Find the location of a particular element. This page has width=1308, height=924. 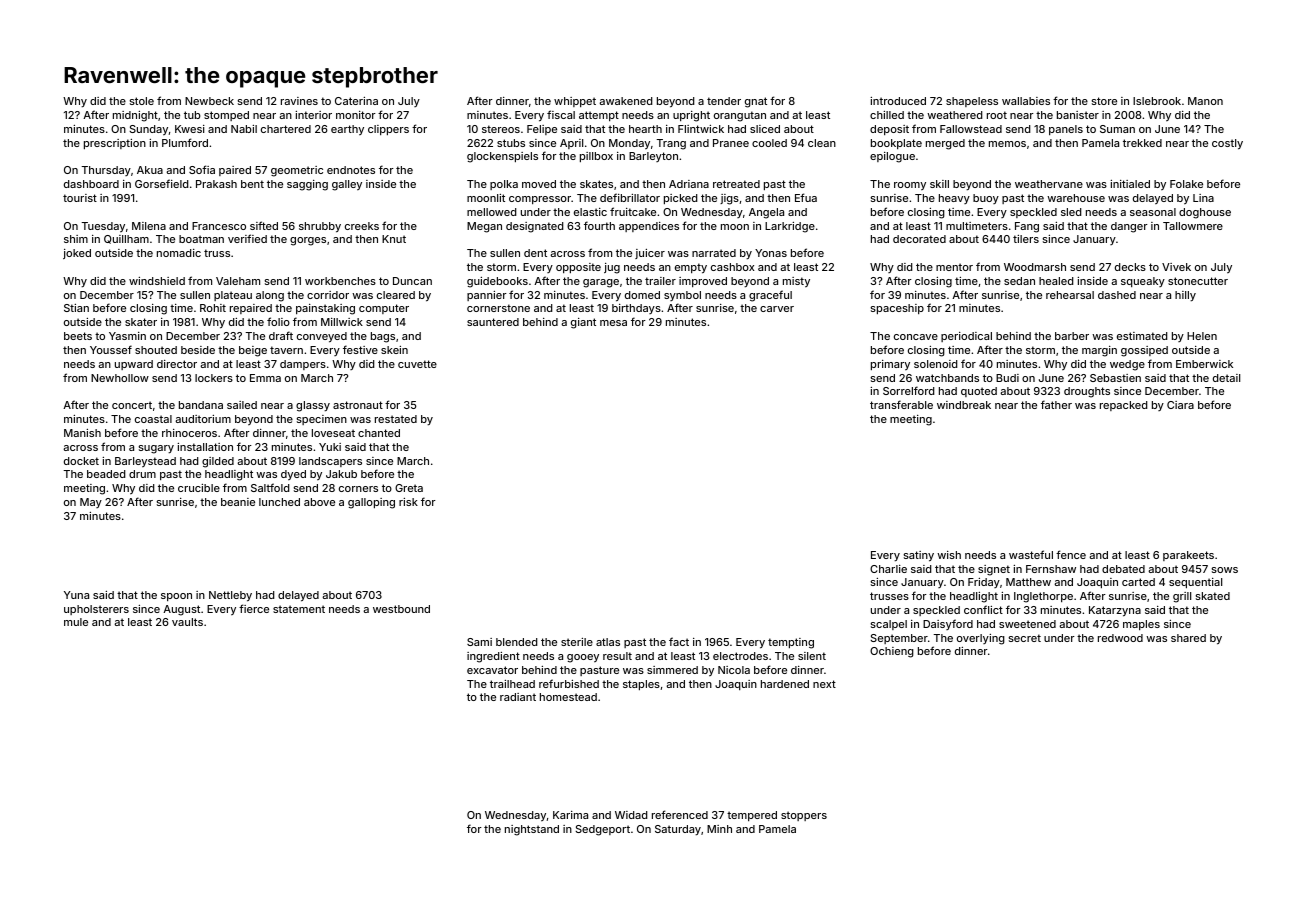

Manish is located at coordinates (82, 433).
